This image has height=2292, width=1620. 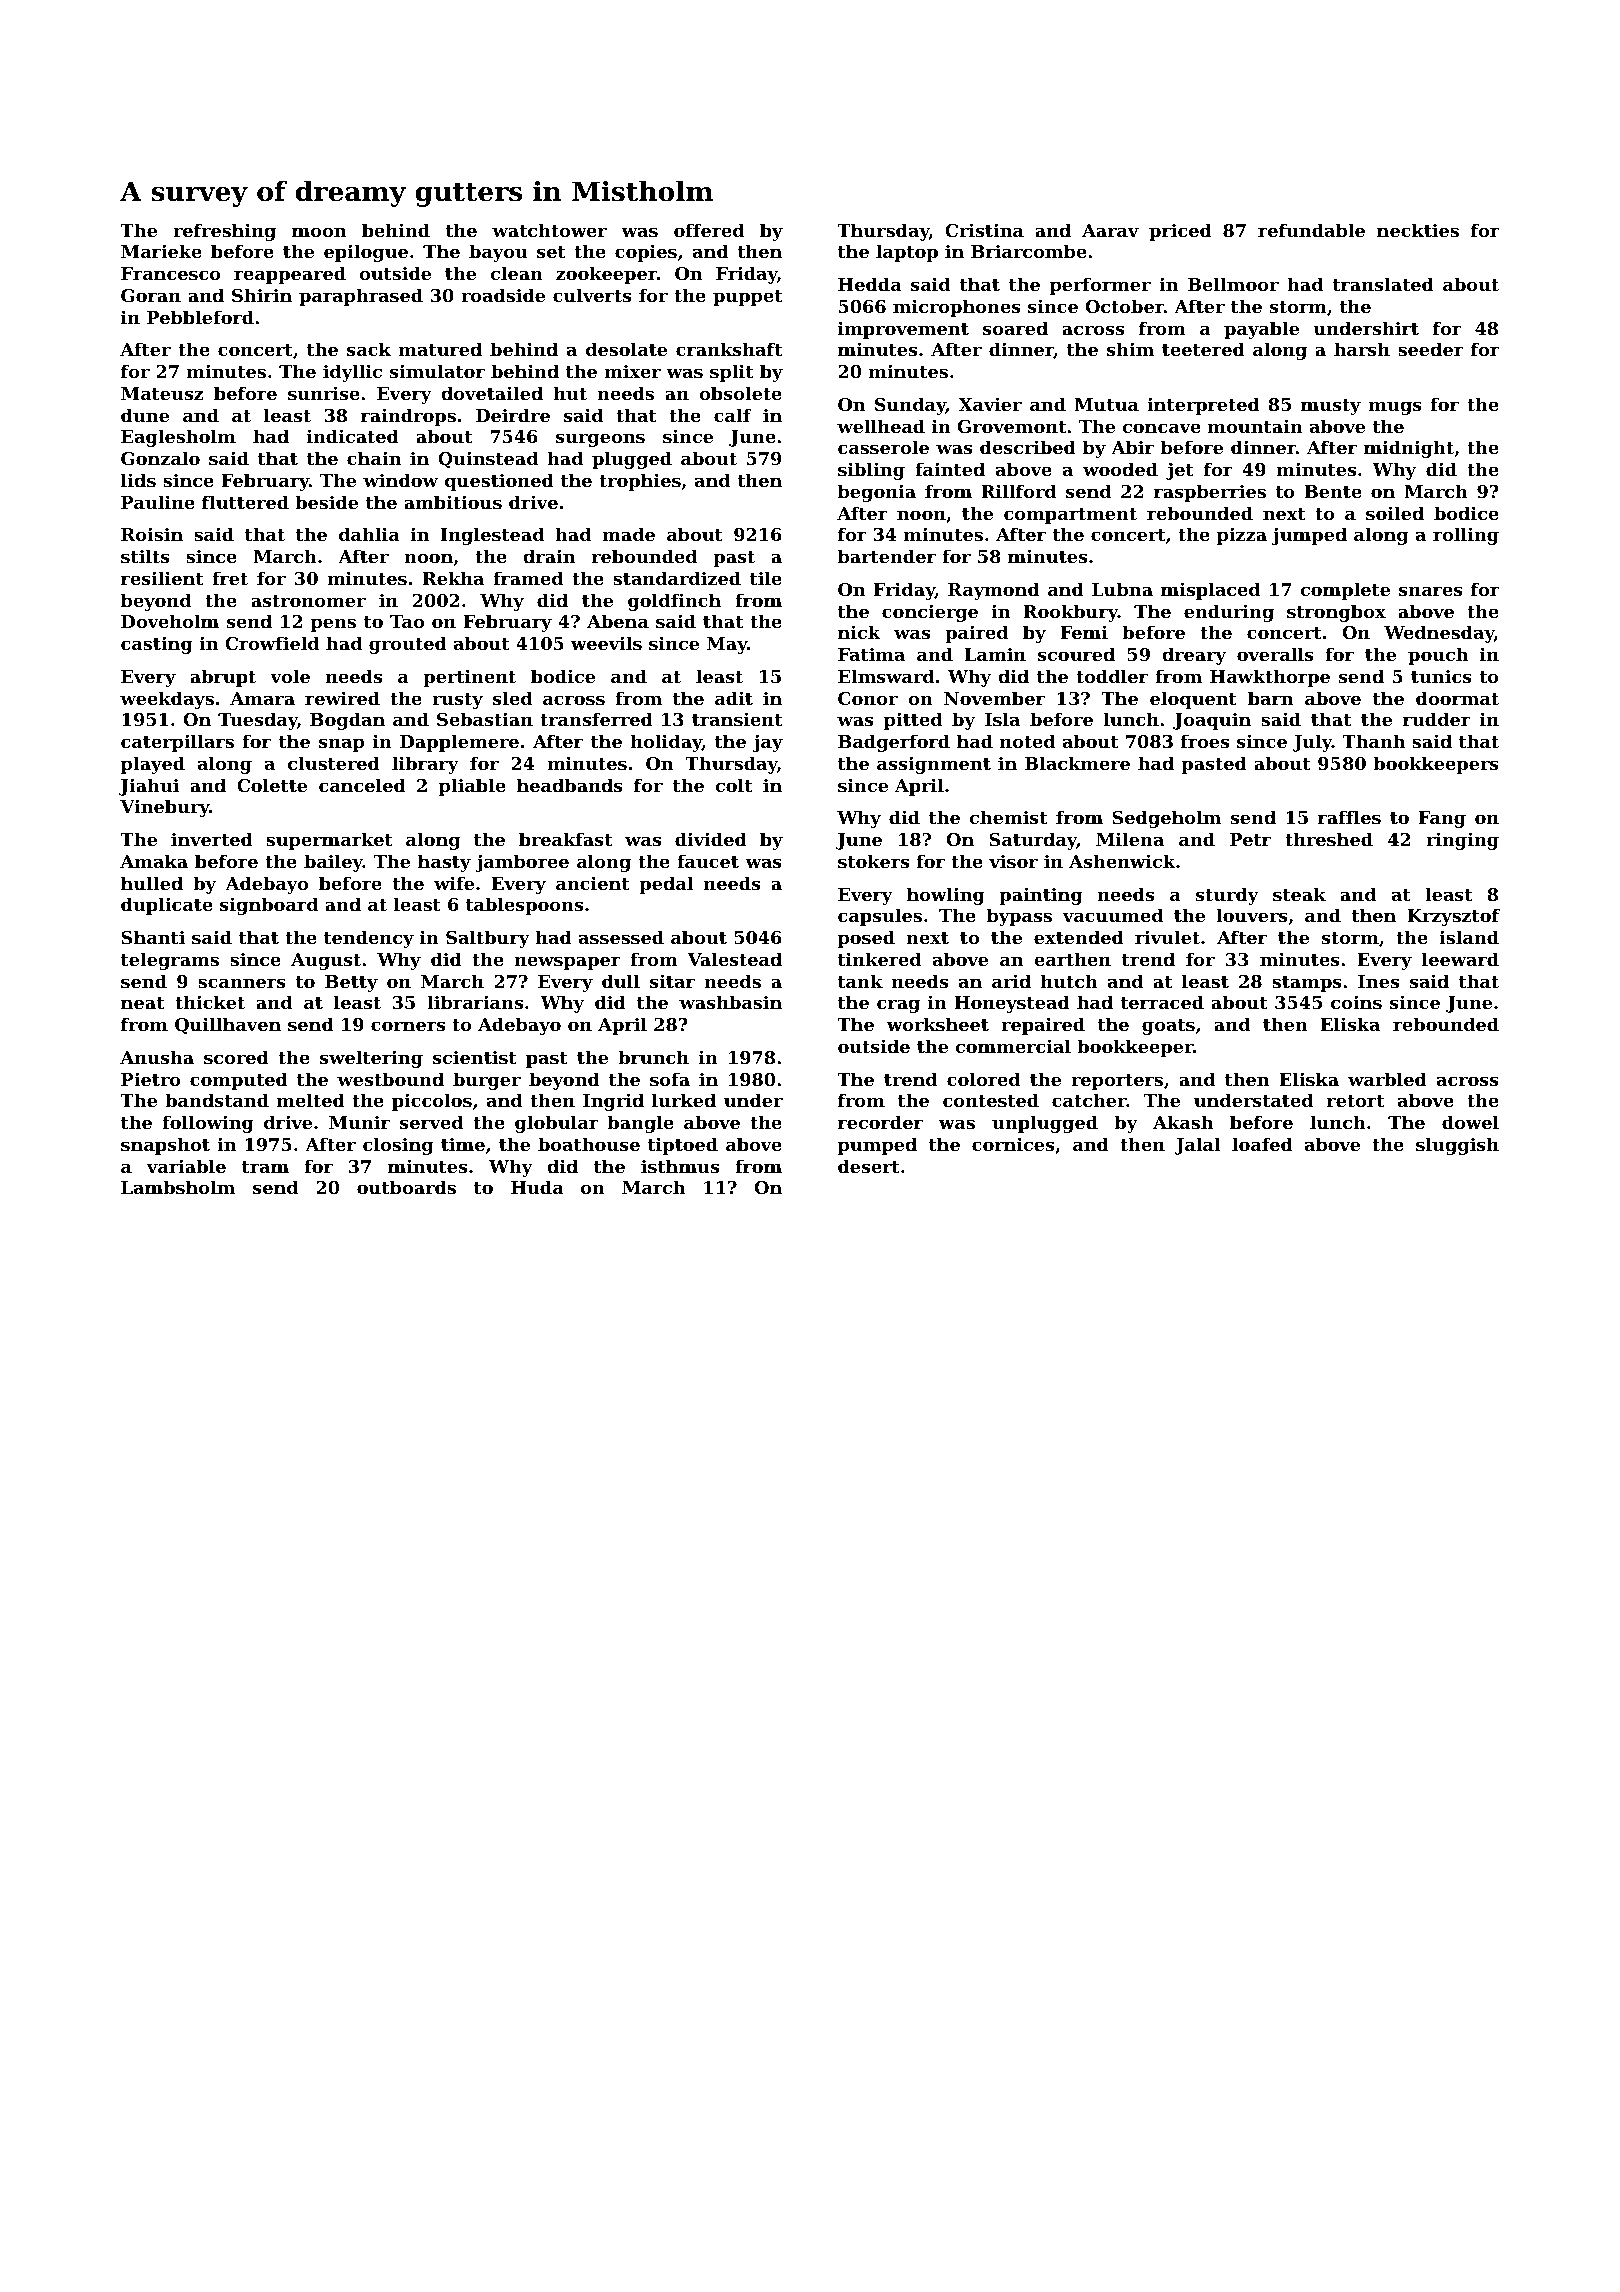 I want to click on boathouse, so click(x=589, y=1144).
